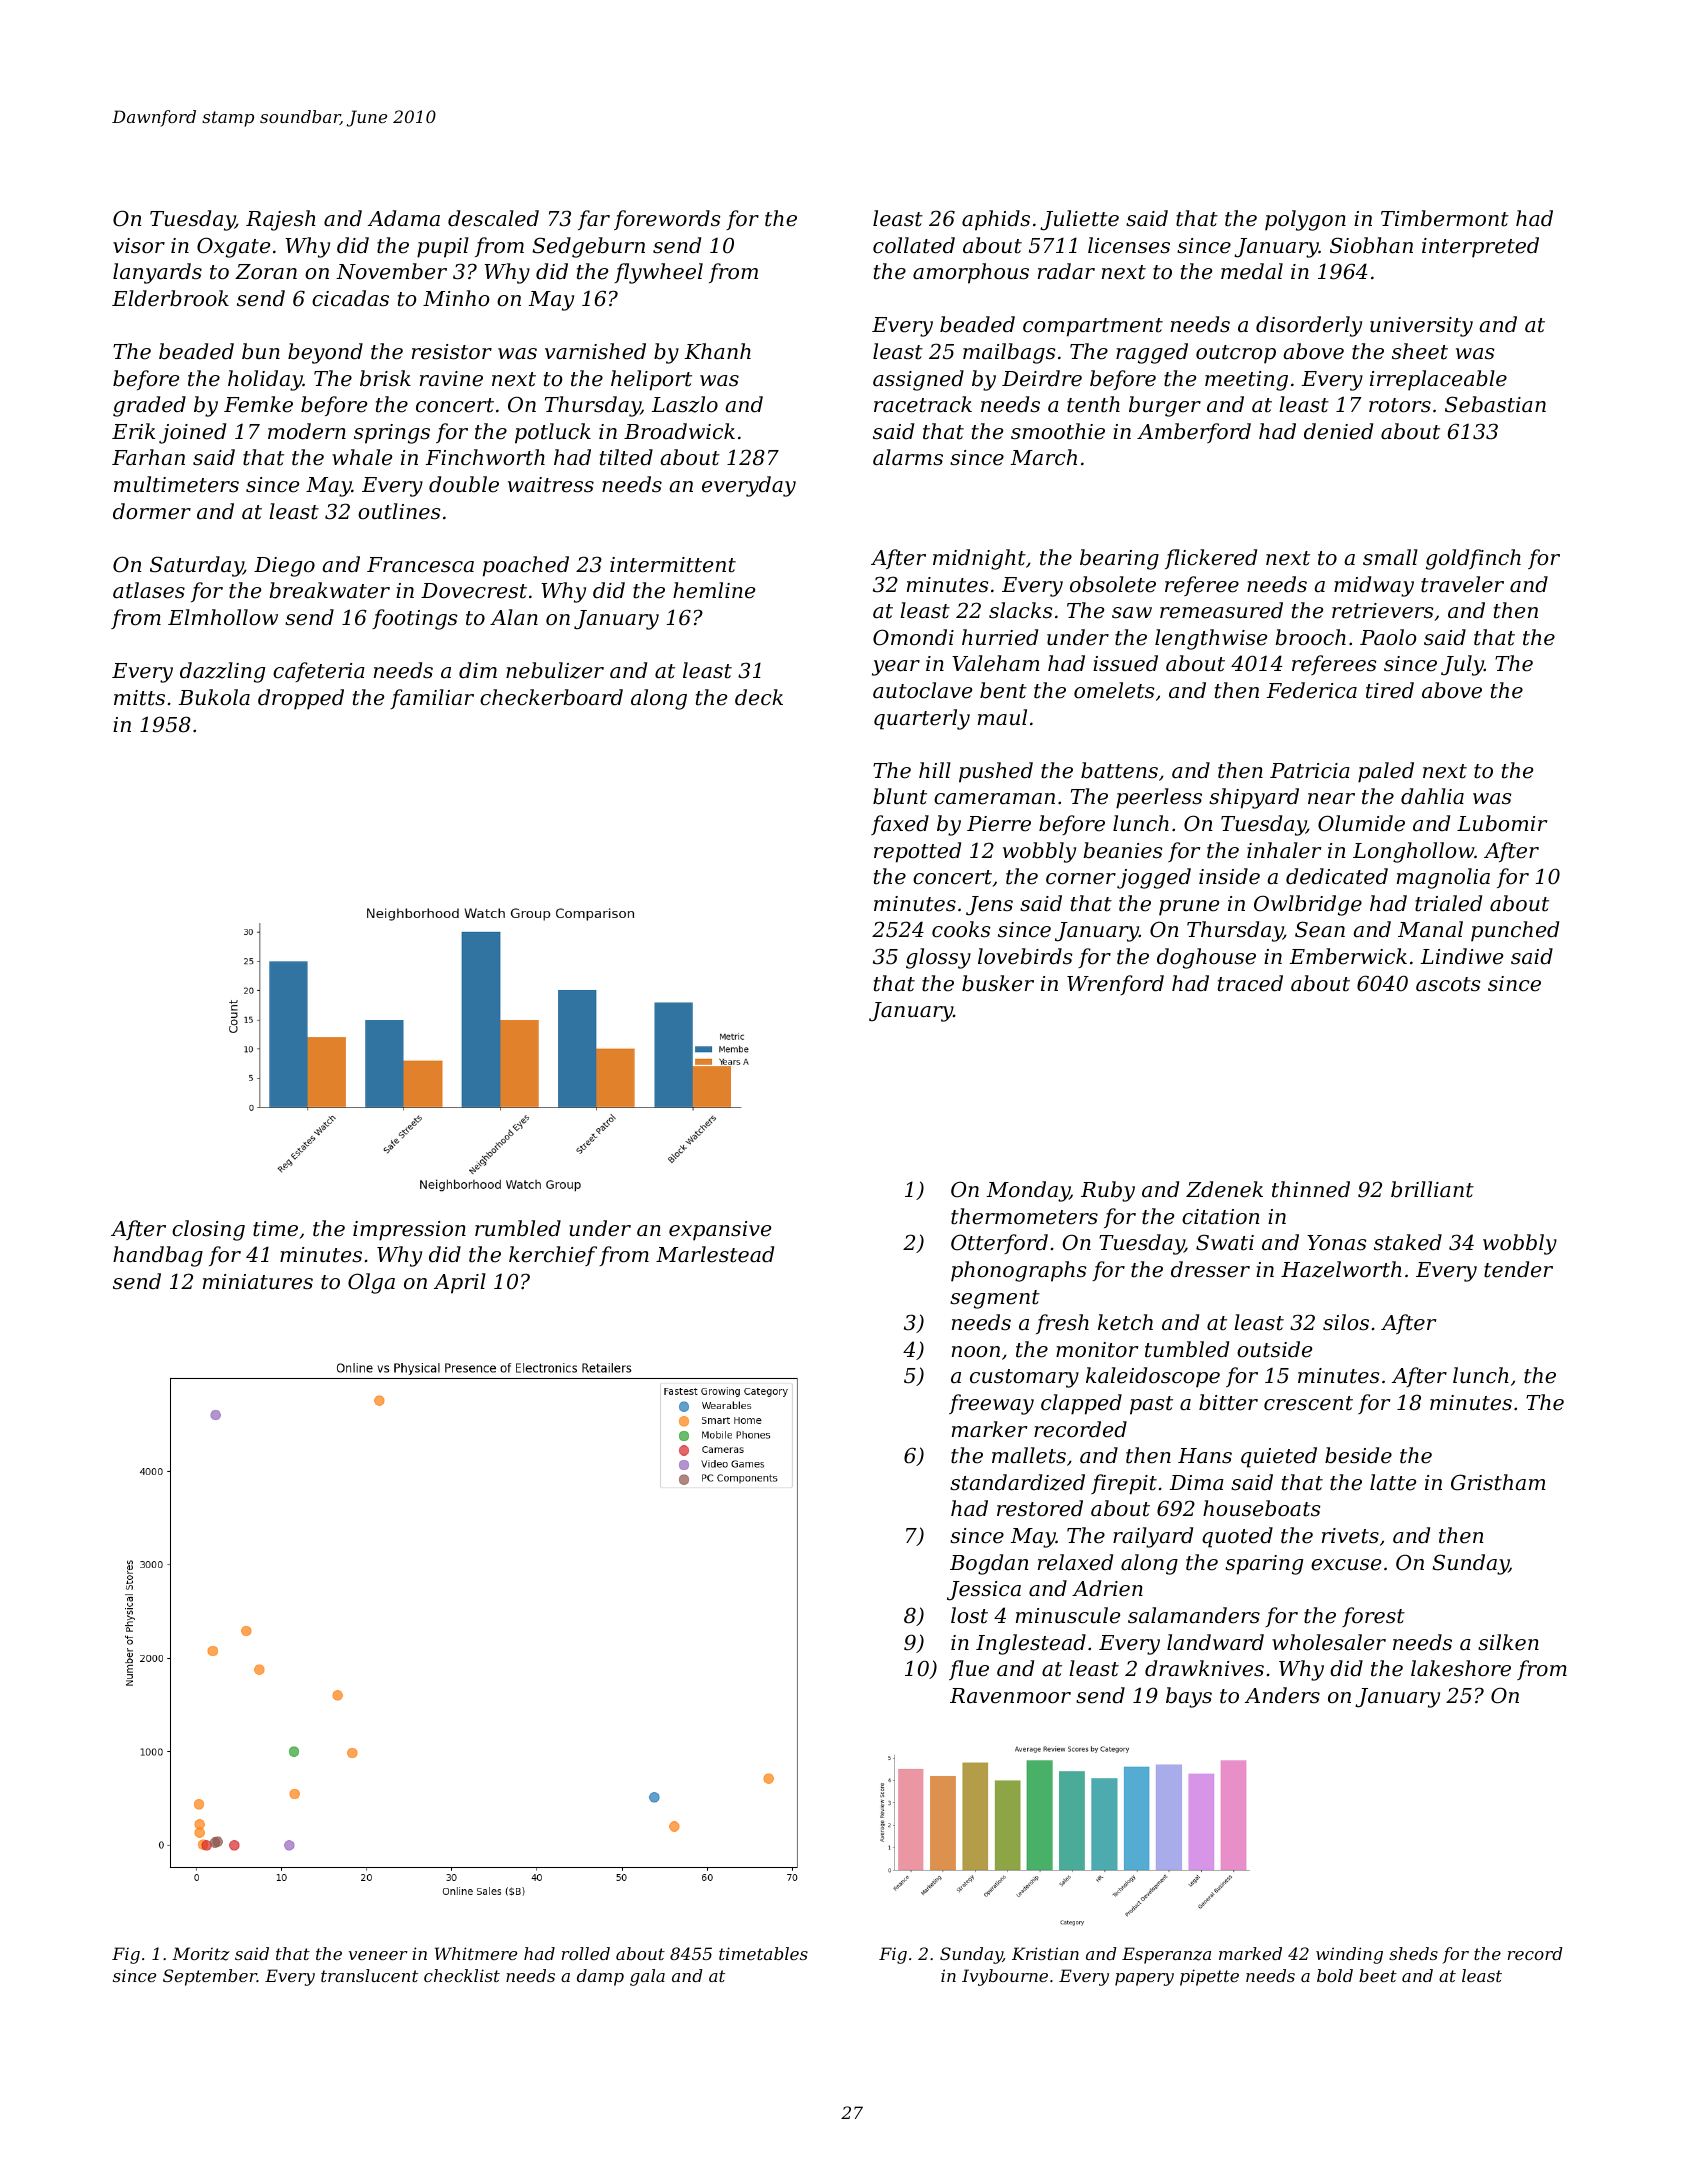  What do you see at coordinates (201, 1954) in the screenshot?
I see `Moritz` at bounding box center [201, 1954].
